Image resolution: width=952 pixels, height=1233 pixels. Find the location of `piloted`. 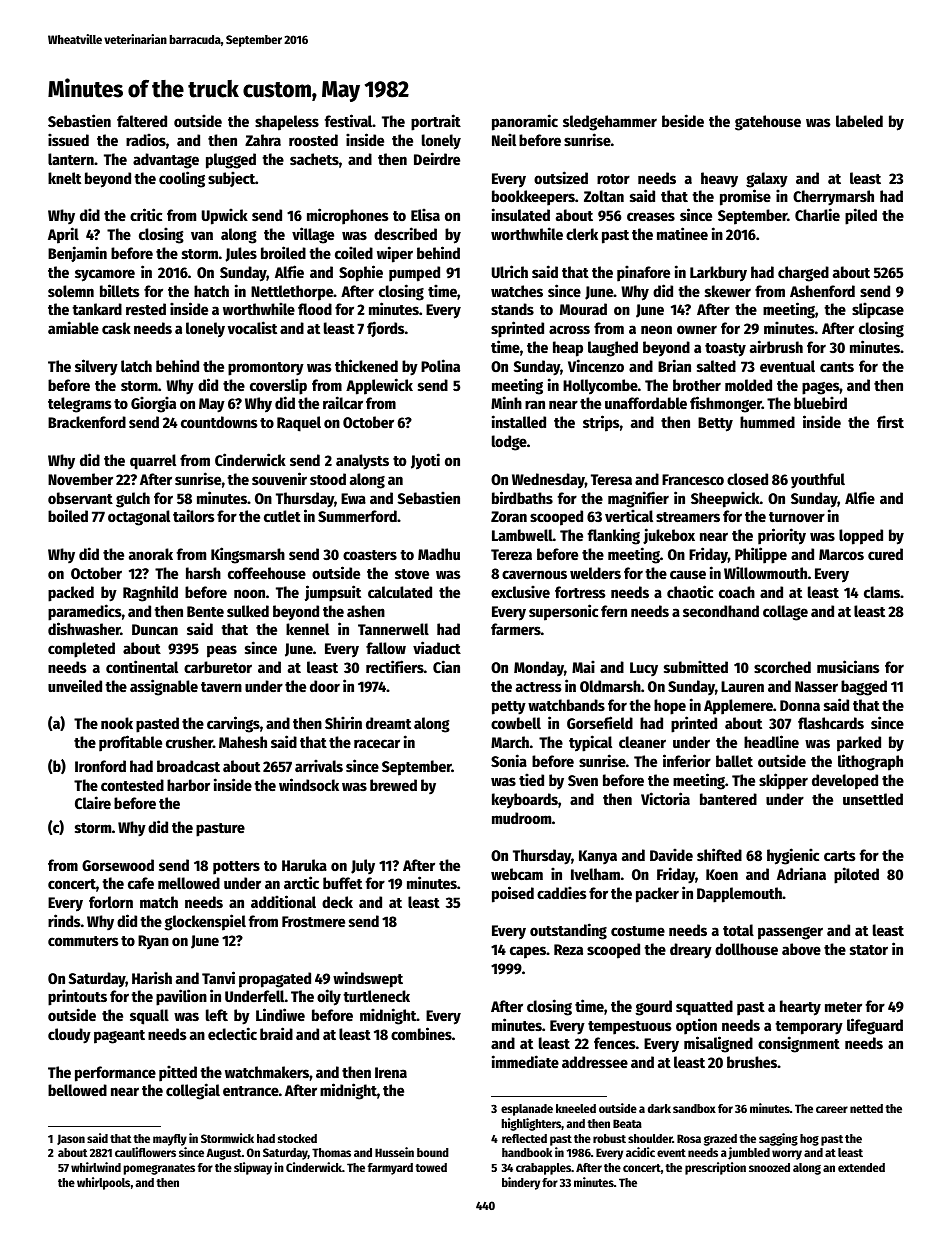

piloted is located at coordinates (856, 875).
